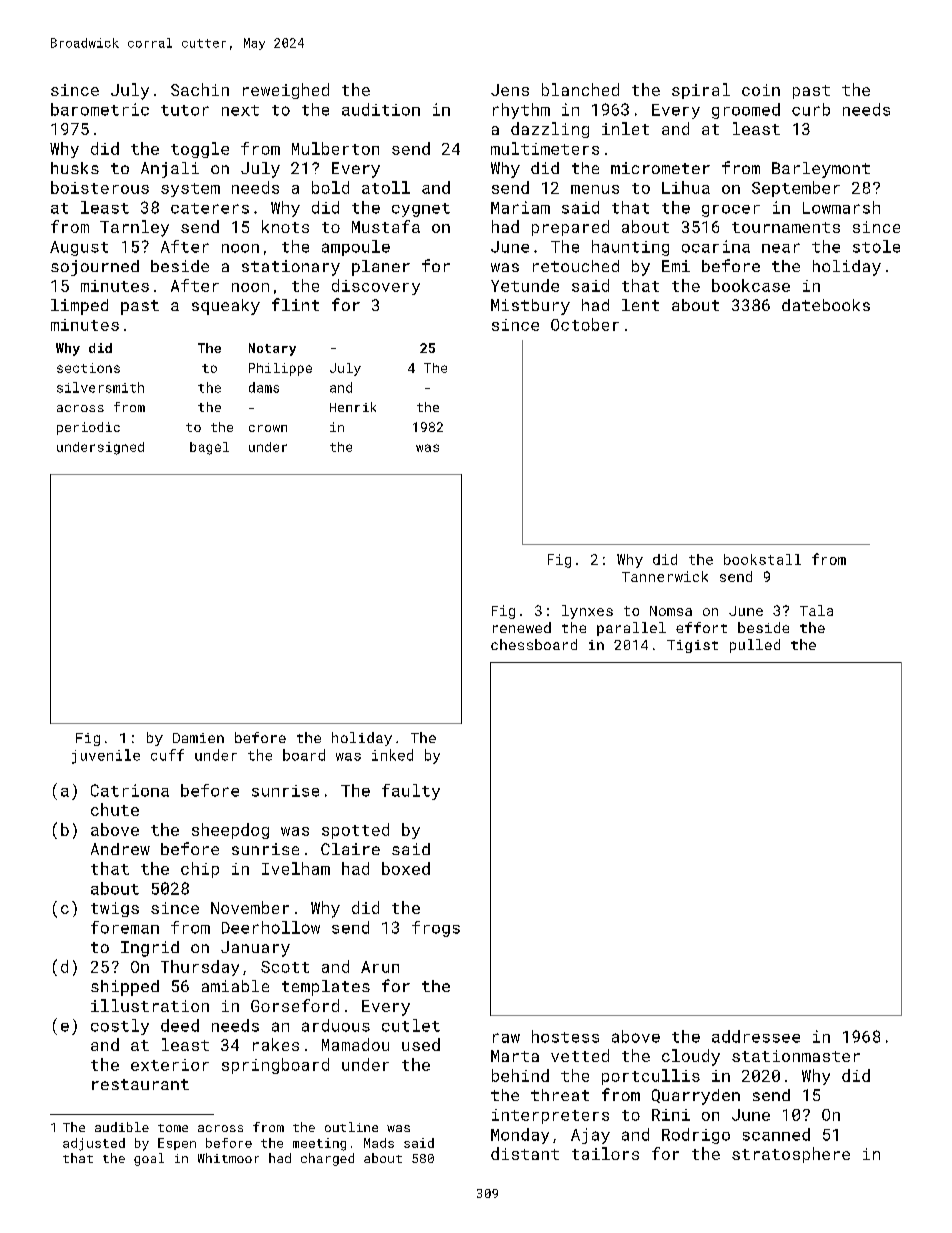  What do you see at coordinates (816, 610) in the screenshot?
I see `Tala` at bounding box center [816, 610].
